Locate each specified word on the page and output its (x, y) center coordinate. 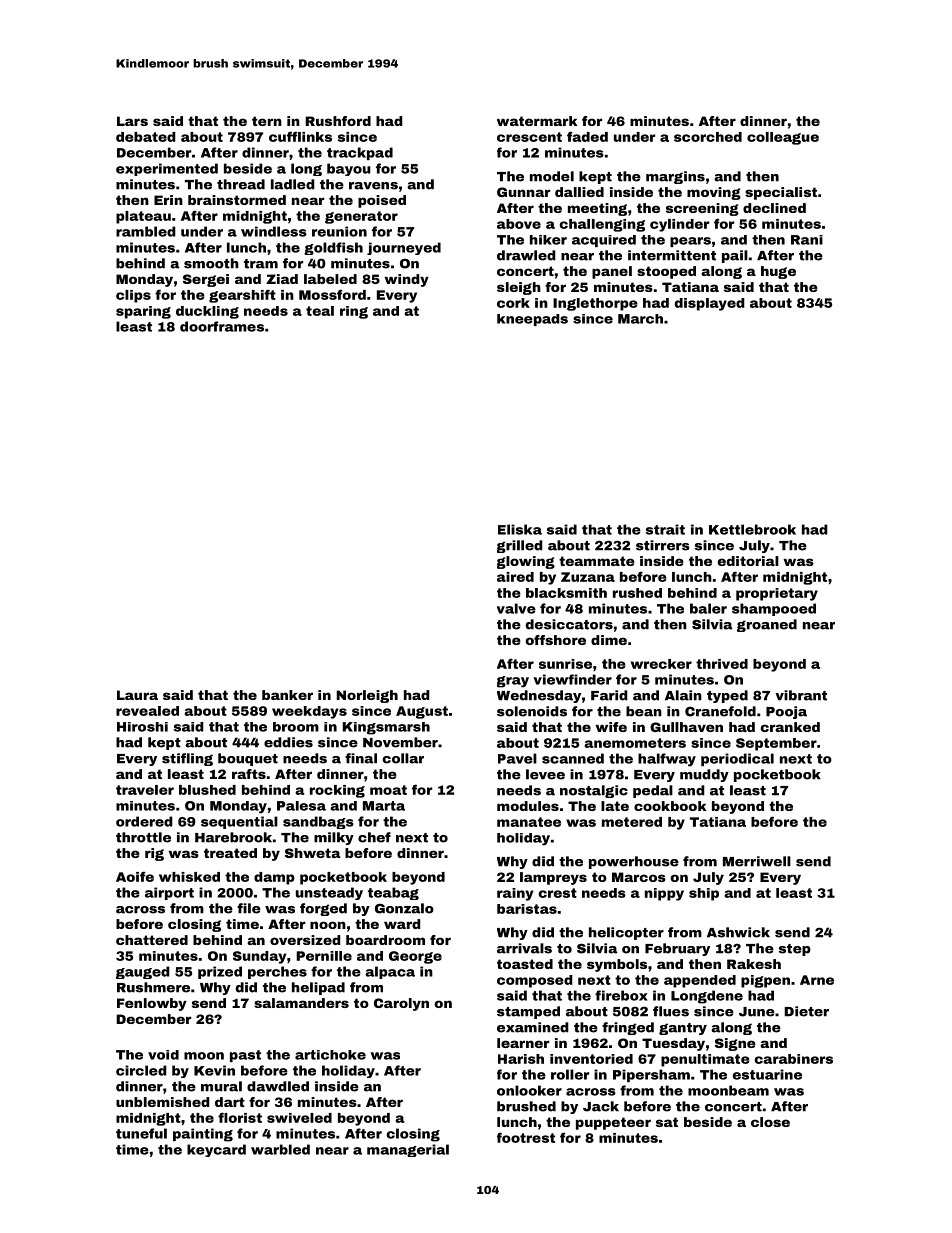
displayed (710, 304)
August (422, 712)
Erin (168, 200)
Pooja (786, 712)
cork (513, 303)
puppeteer (613, 1123)
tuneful (141, 1133)
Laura (137, 695)
